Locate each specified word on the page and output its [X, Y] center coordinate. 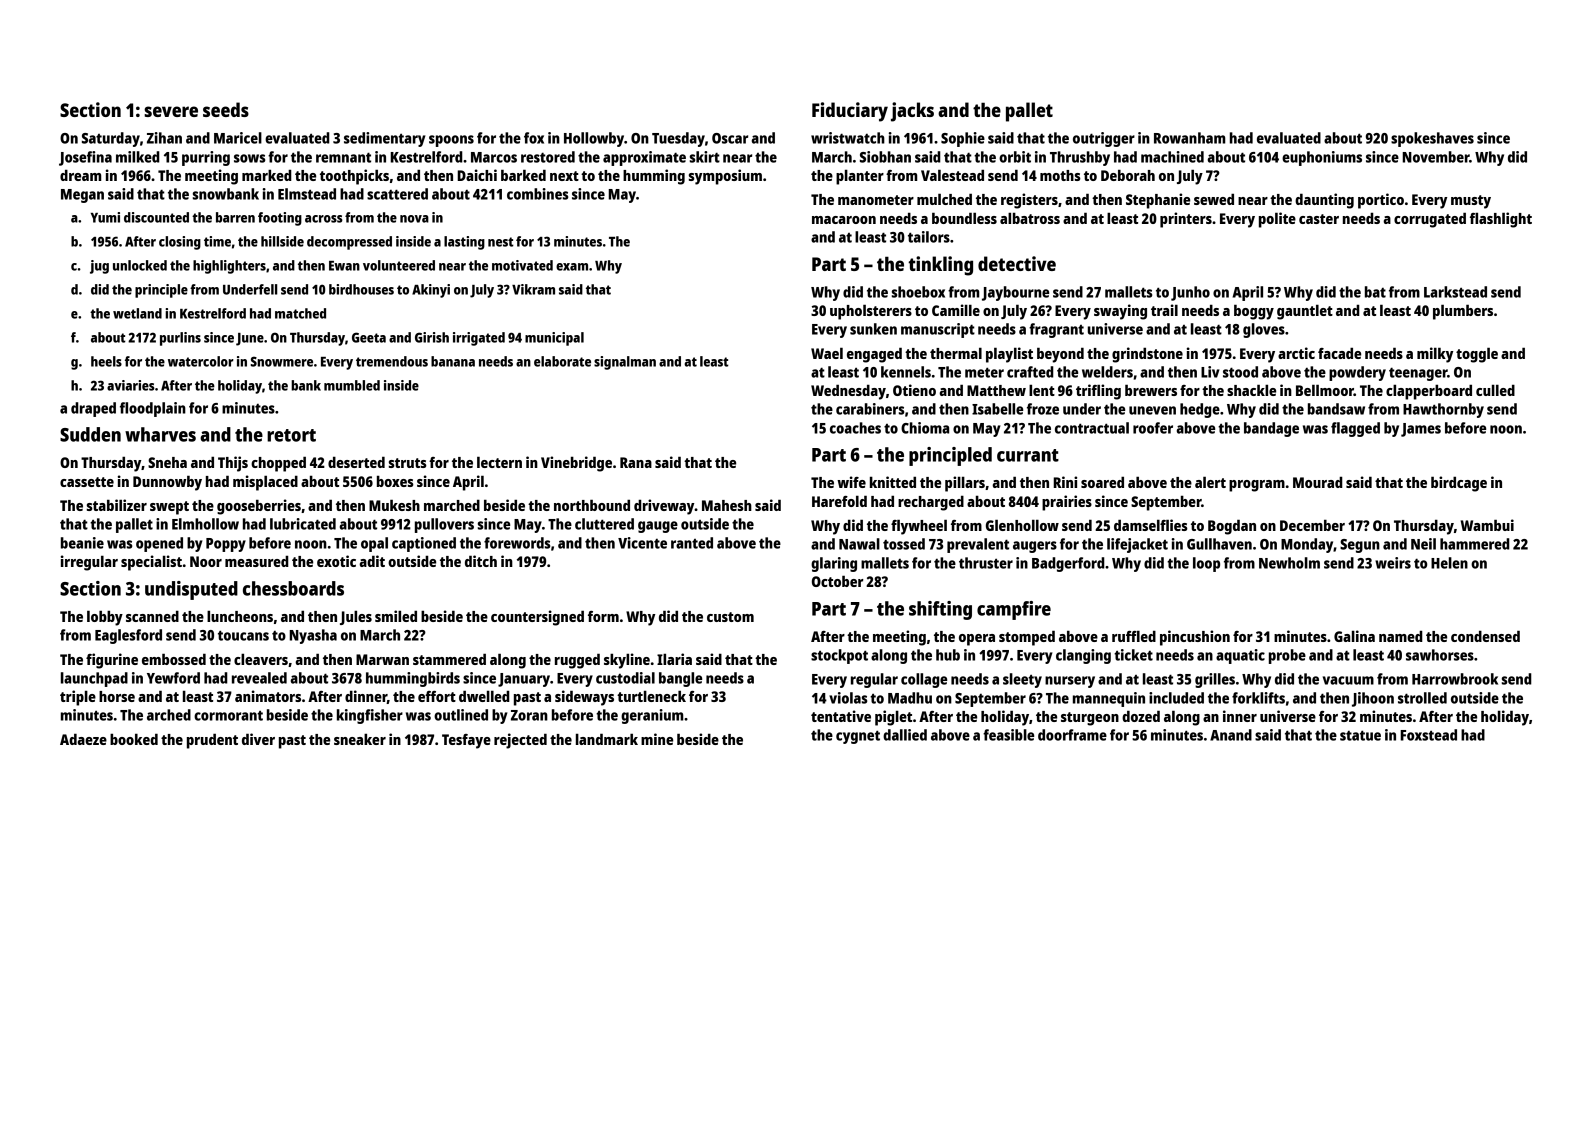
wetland [137, 313]
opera [977, 640]
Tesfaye [466, 741]
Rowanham [1189, 138]
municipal [554, 339]
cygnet [858, 737]
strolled [1422, 698]
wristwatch [848, 138]
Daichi [477, 175]
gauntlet [1305, 312]
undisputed [191, 590]
